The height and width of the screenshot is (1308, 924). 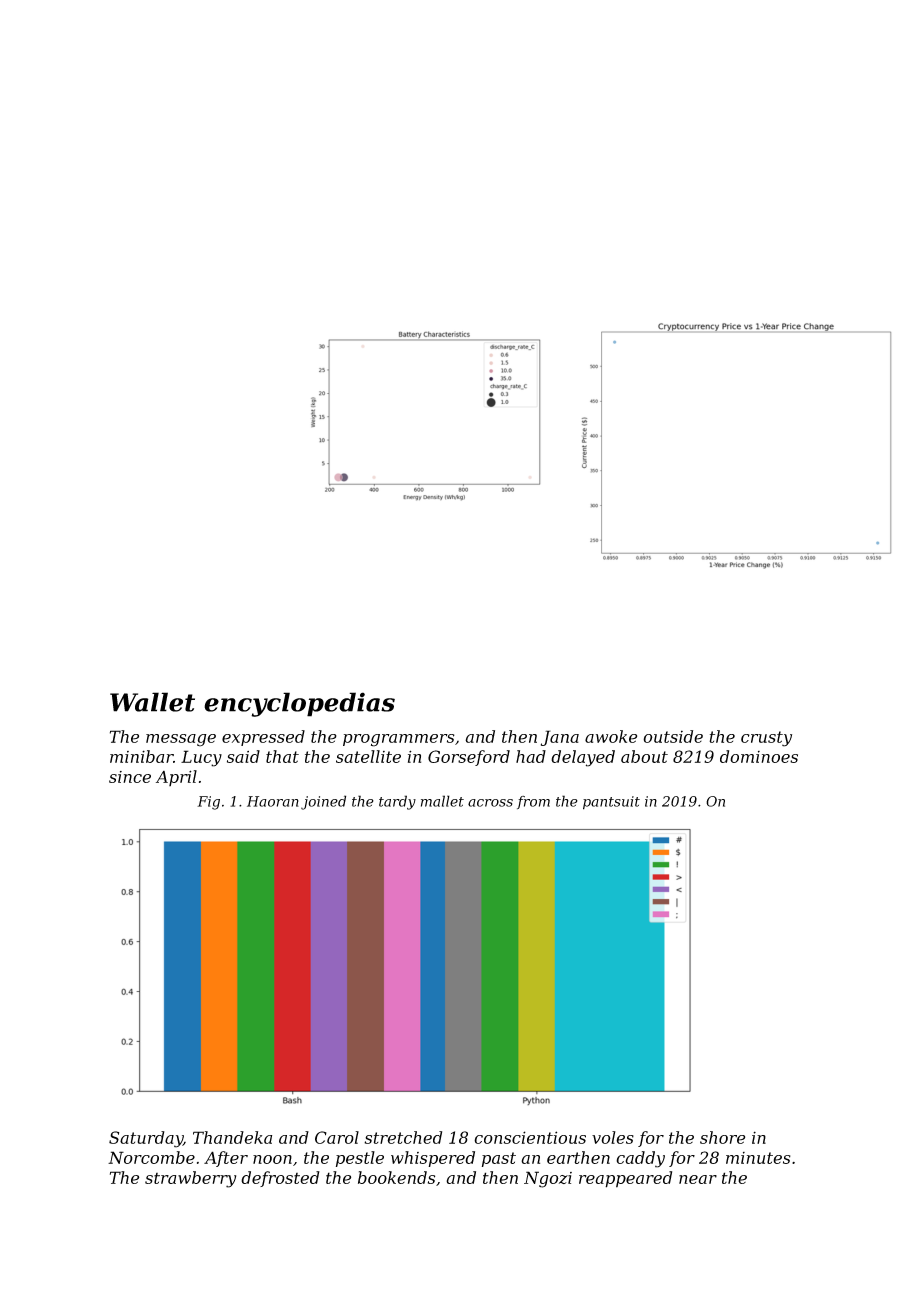 I want to click on that, so click(x=282, y=756).
